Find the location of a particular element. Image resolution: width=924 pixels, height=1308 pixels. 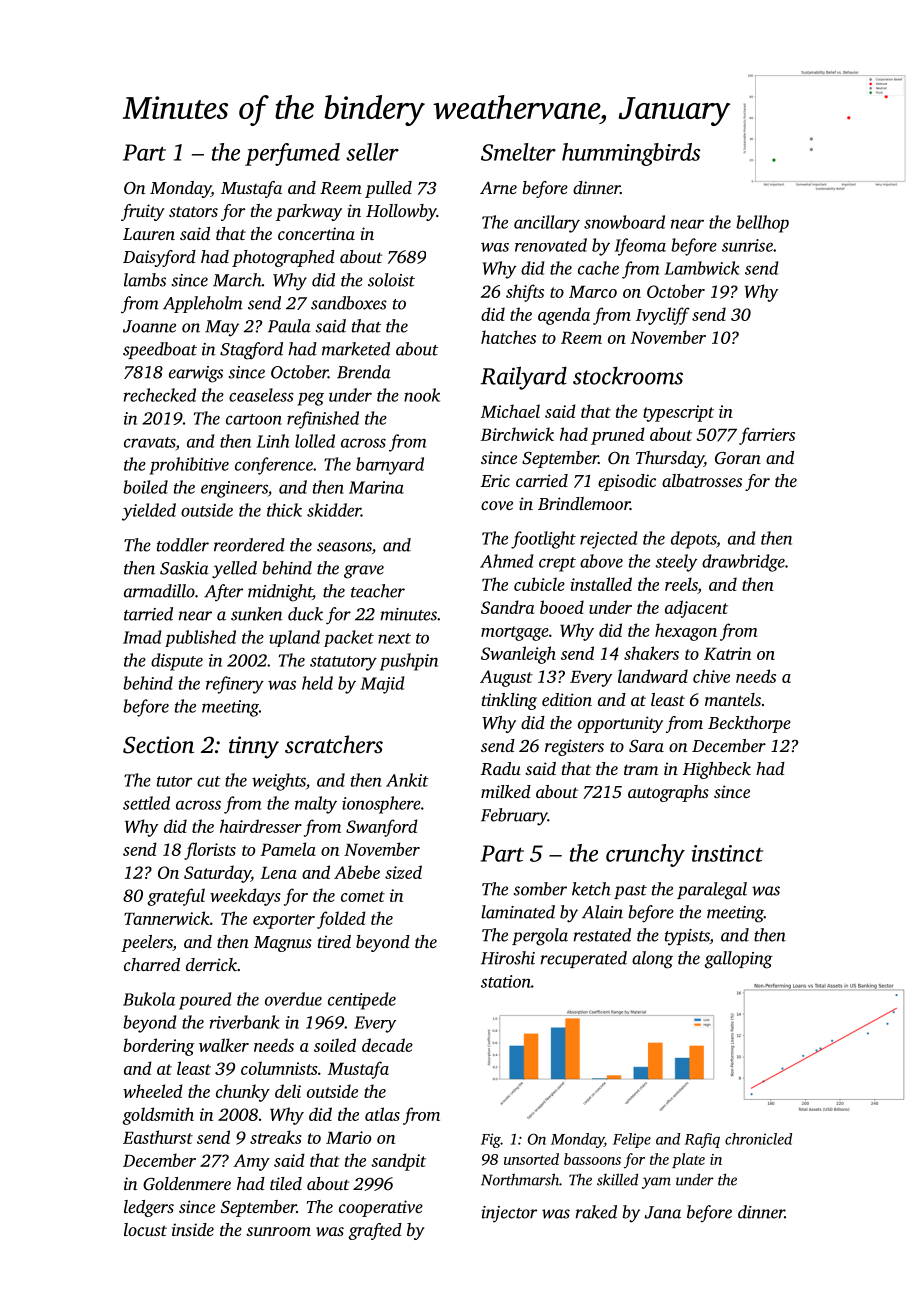

cove is located at coordinates (497, 505).
